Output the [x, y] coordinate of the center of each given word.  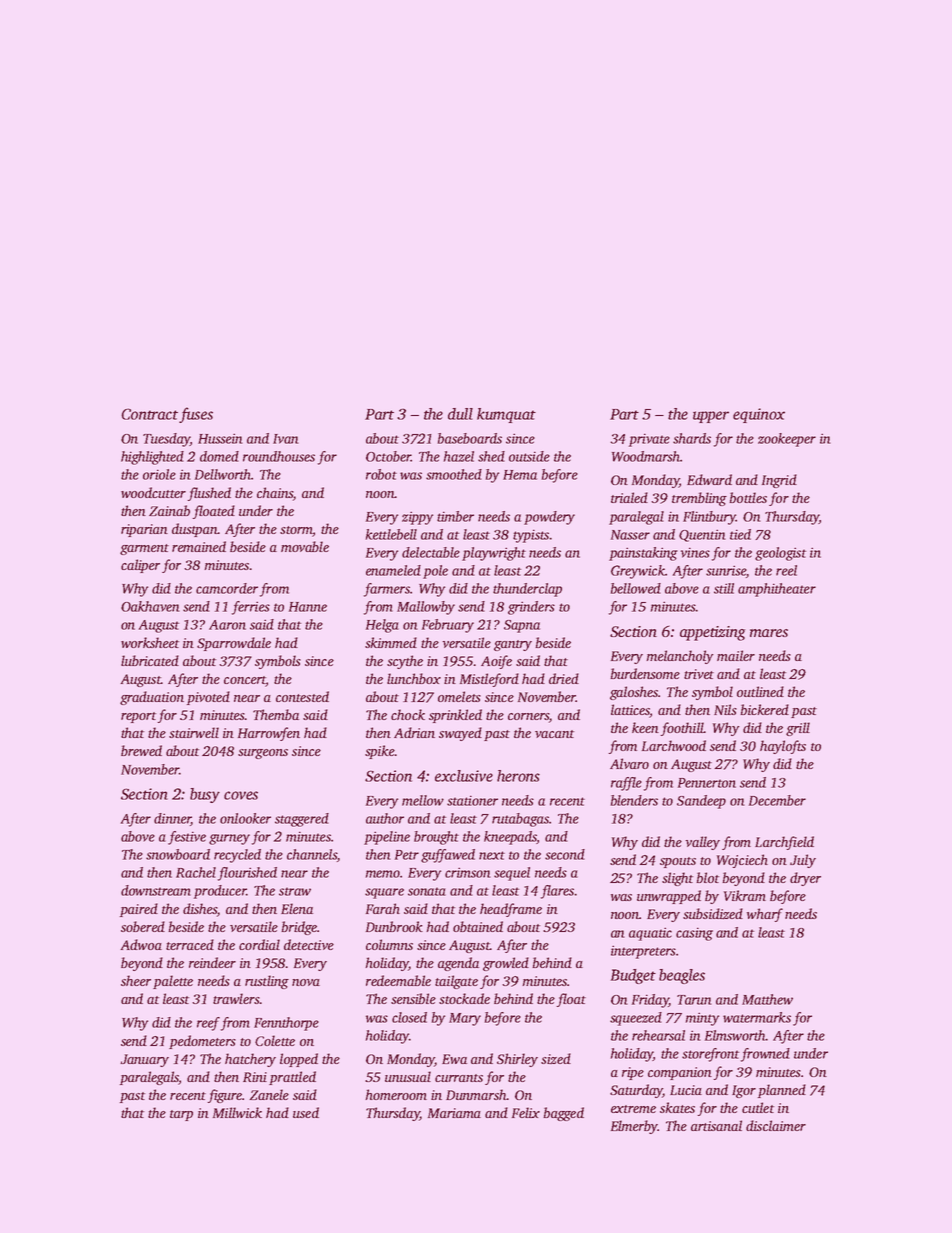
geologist [780, 554]
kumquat [506, 415]
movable [305, 546]
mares [769, 633]
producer [220, 892]
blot [708, 877]
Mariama [454, 1113]
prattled [292, 1078]
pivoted [208, 698]
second [565, 854]
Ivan [286, 439]
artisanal [716, 1125]
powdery [549, 518]
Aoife [496, 662]
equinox [759, 415]
